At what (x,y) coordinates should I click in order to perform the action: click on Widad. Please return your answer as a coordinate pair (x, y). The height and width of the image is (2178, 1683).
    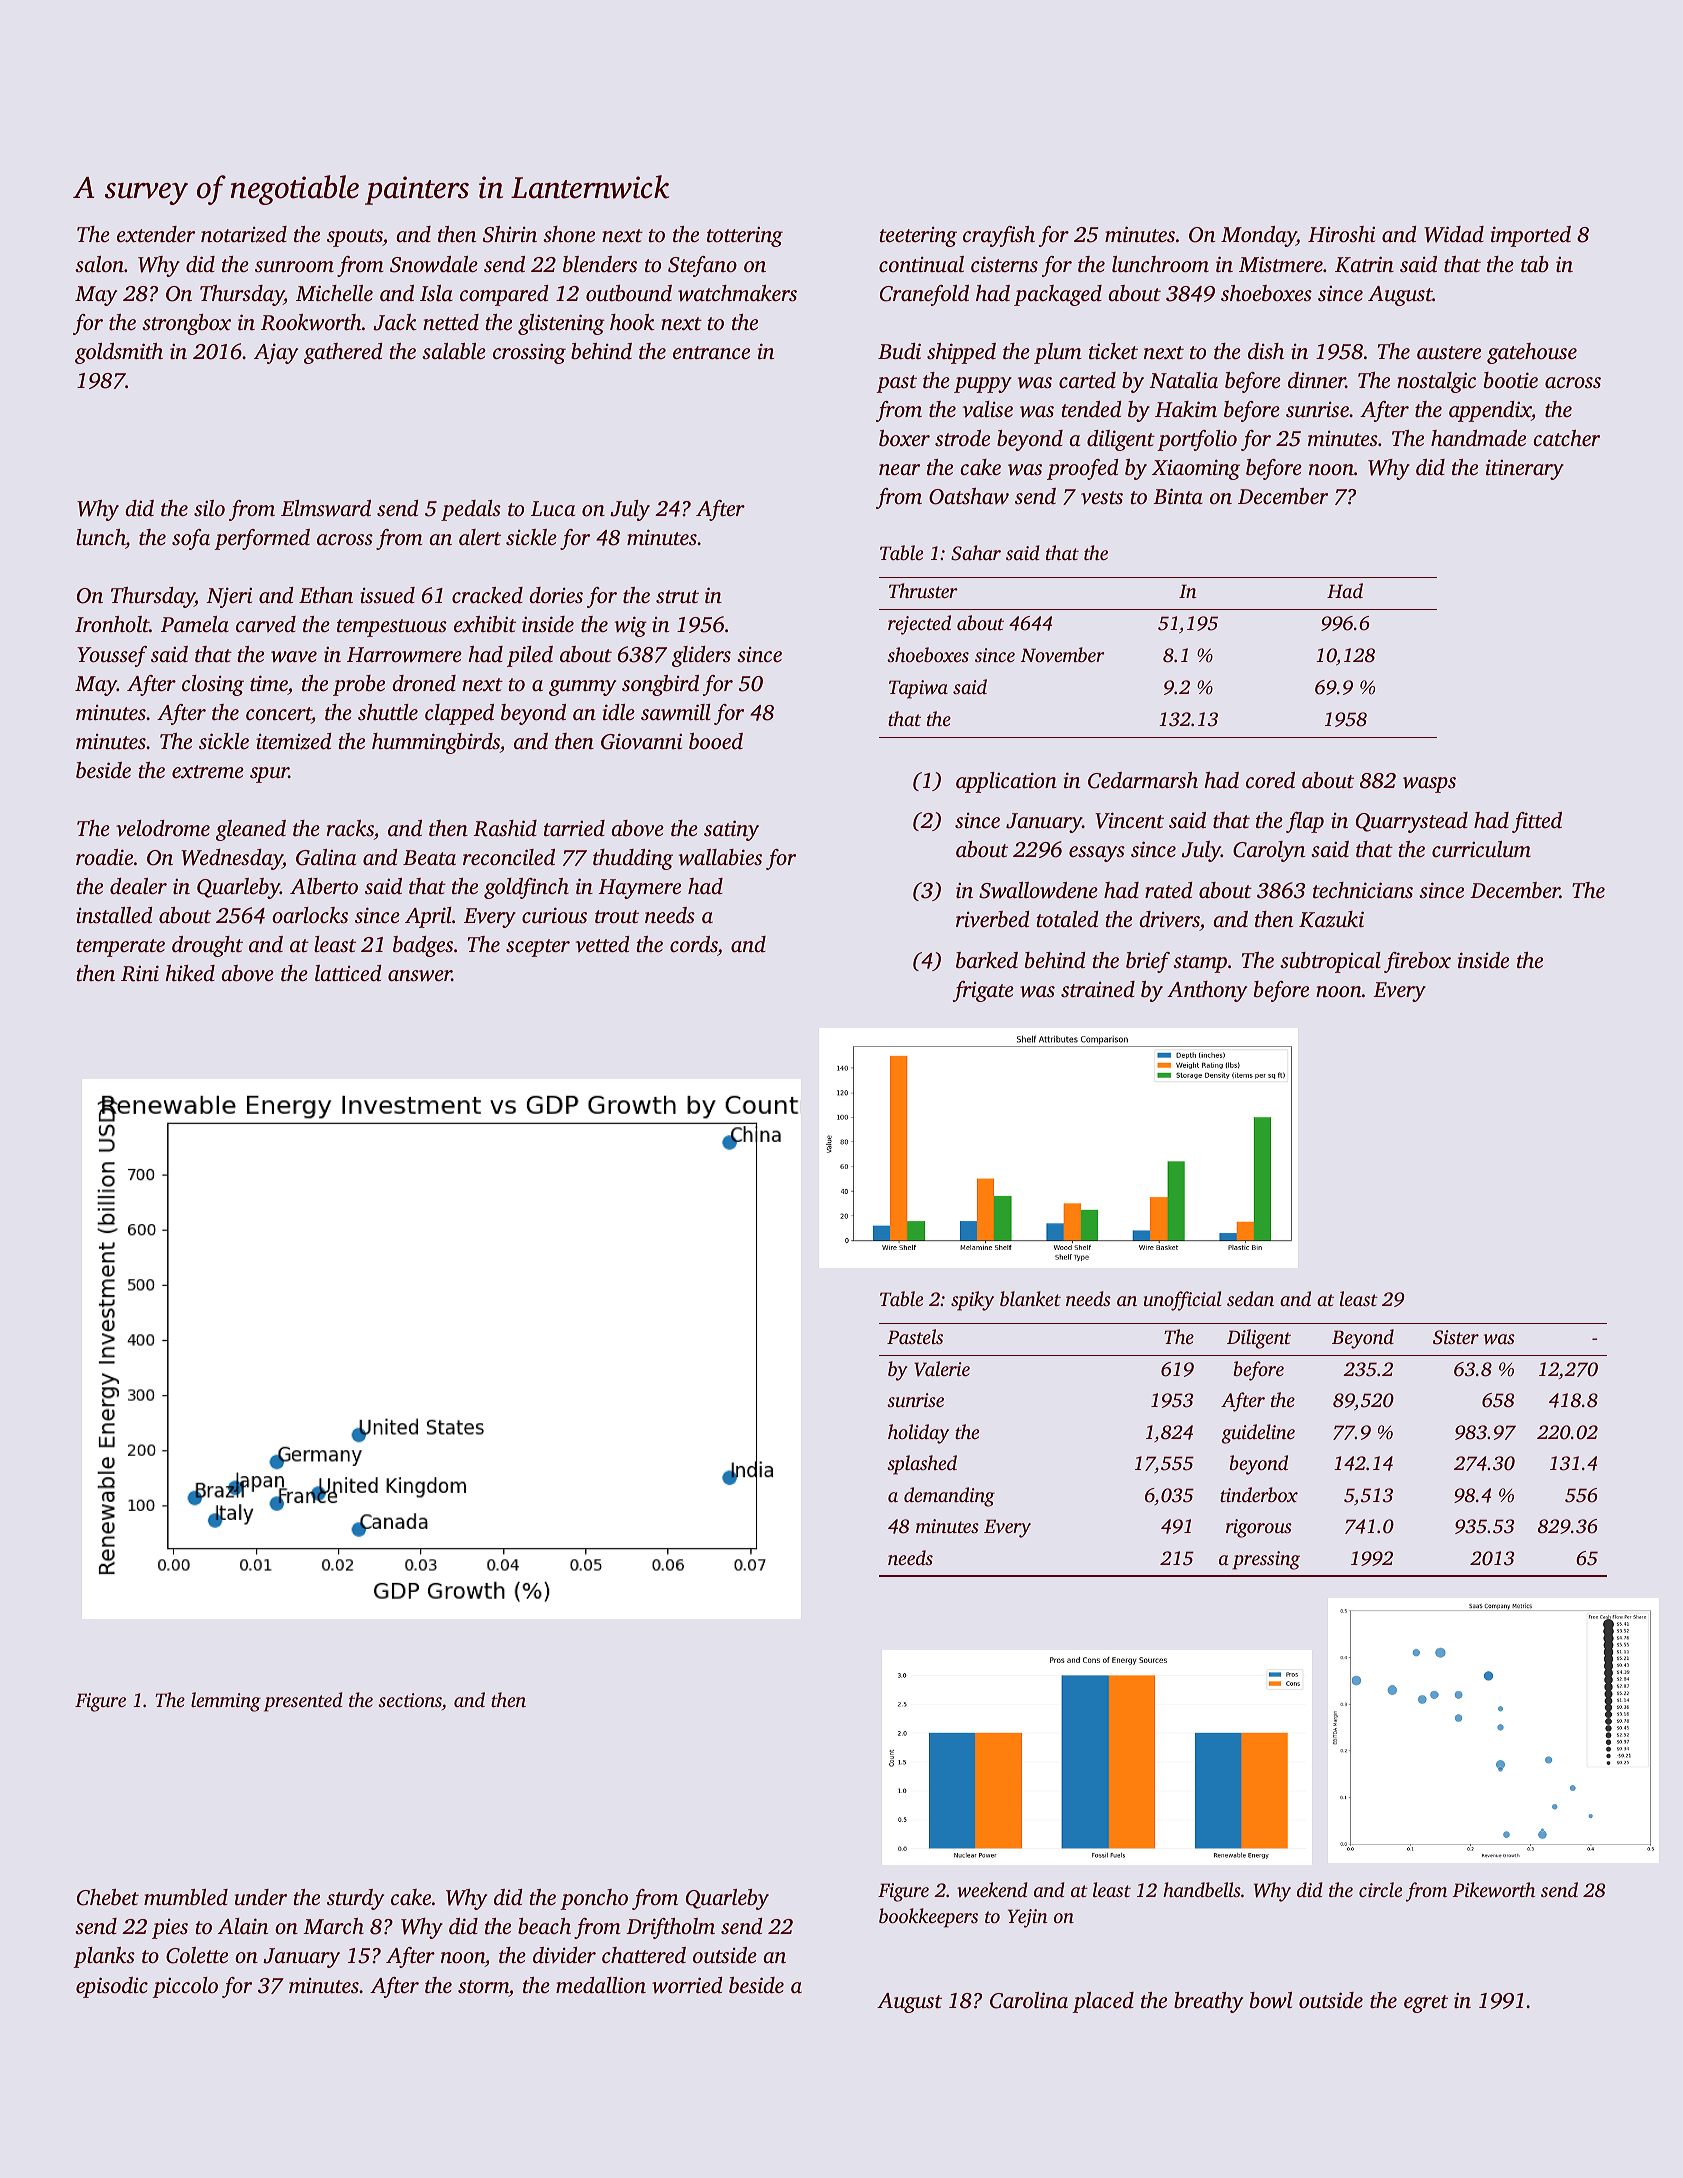
    Looking at the image, I should click on (1454, 234).
